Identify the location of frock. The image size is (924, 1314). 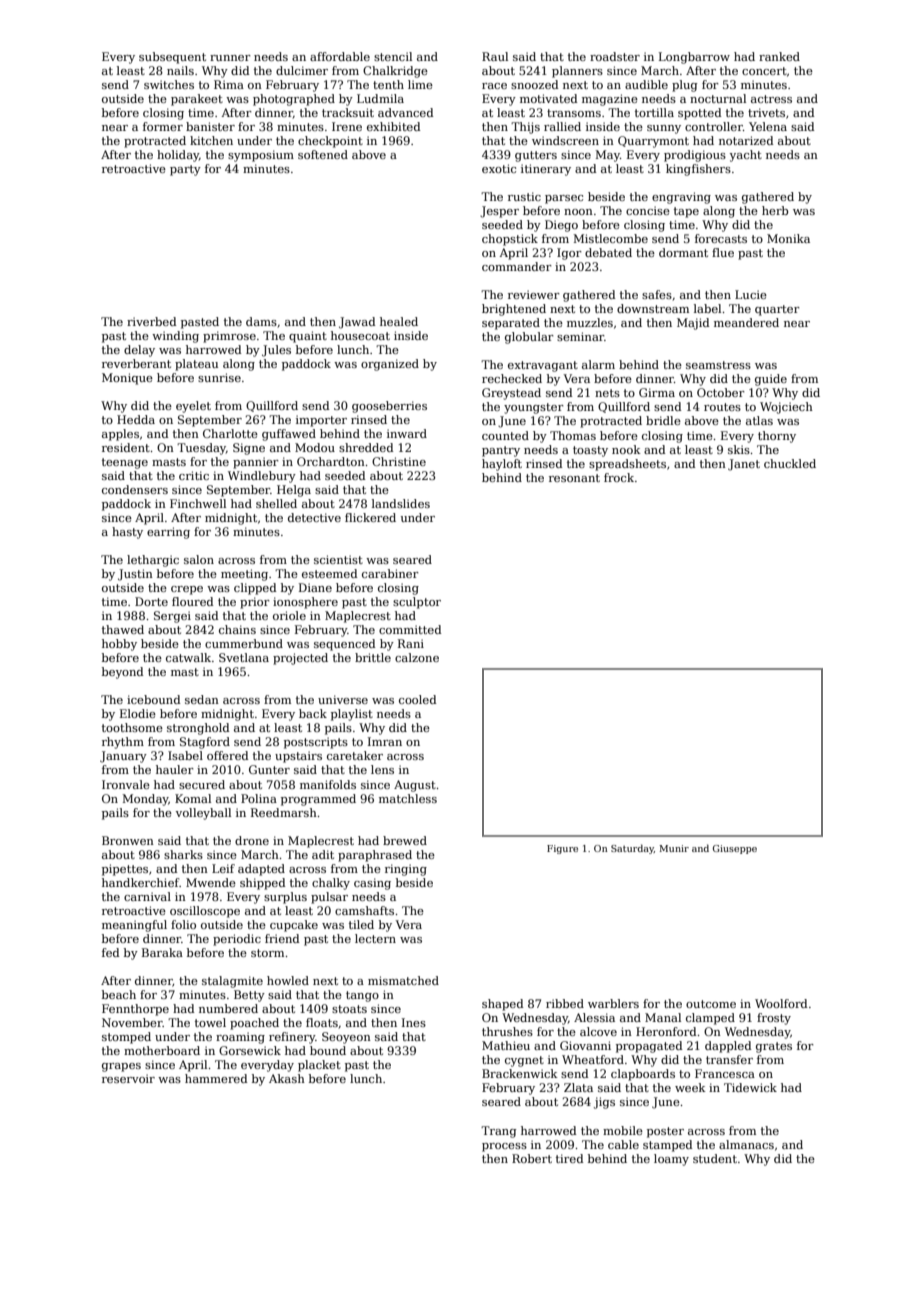
(619, 477).
